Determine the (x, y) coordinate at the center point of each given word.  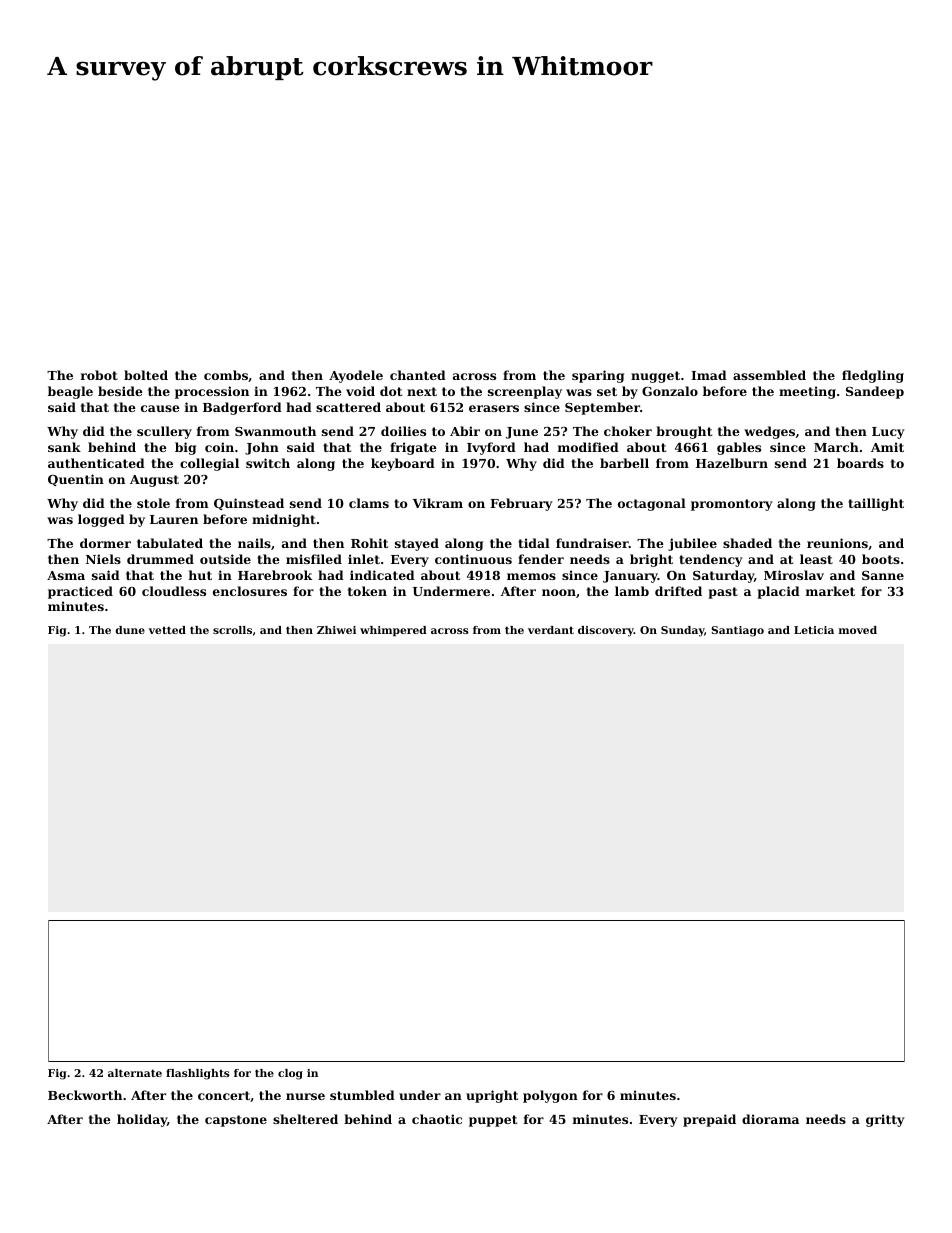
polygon (550, 1096)
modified (588, 447)
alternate (135, 1073)
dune (130, 630)
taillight (876, 504)
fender (541, 559)
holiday (142, 1120)
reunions (837, 543)
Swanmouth (275, 431)
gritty (885, 1120)
